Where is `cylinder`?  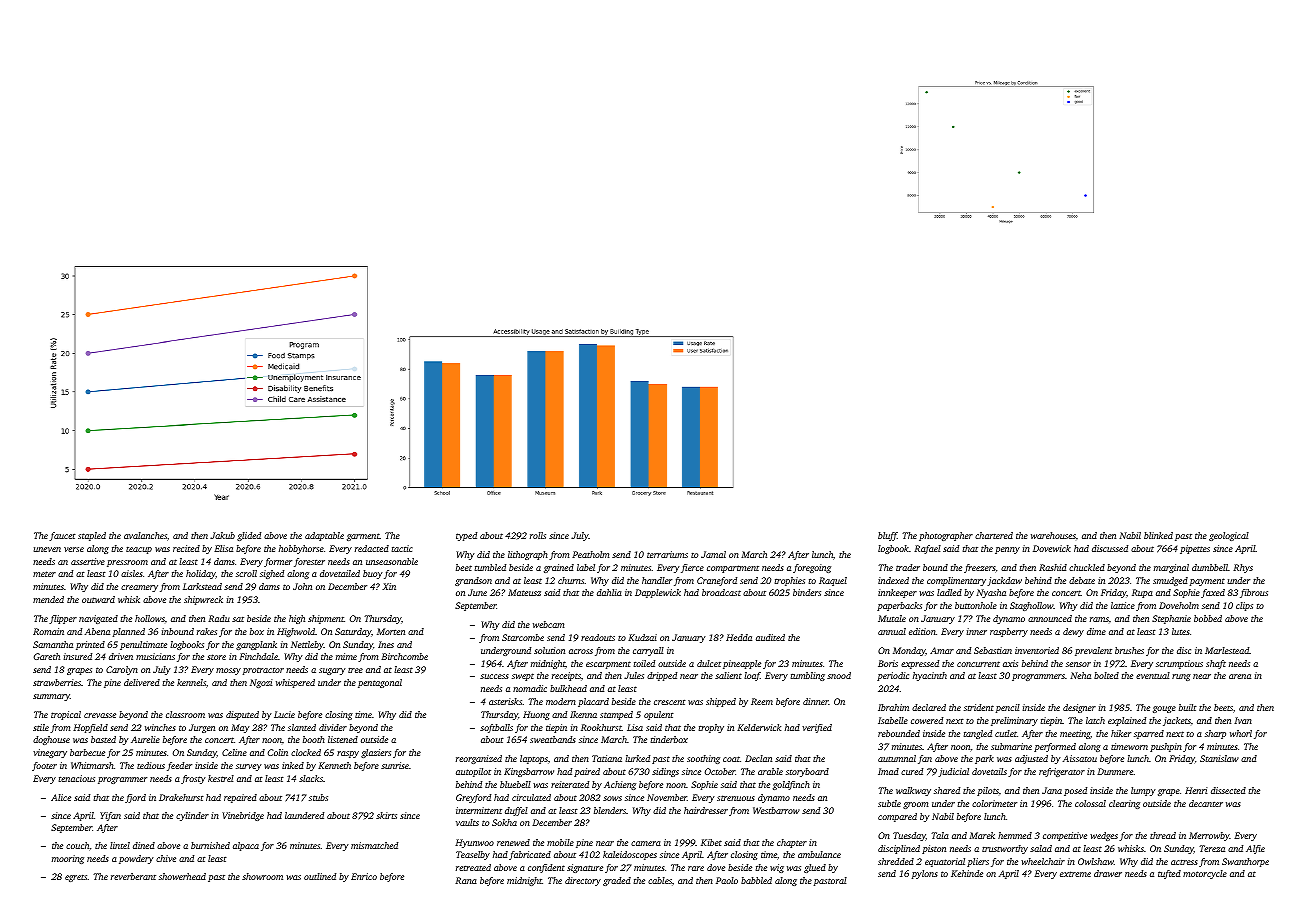 cylinder is located at coordinates (192, 816).
